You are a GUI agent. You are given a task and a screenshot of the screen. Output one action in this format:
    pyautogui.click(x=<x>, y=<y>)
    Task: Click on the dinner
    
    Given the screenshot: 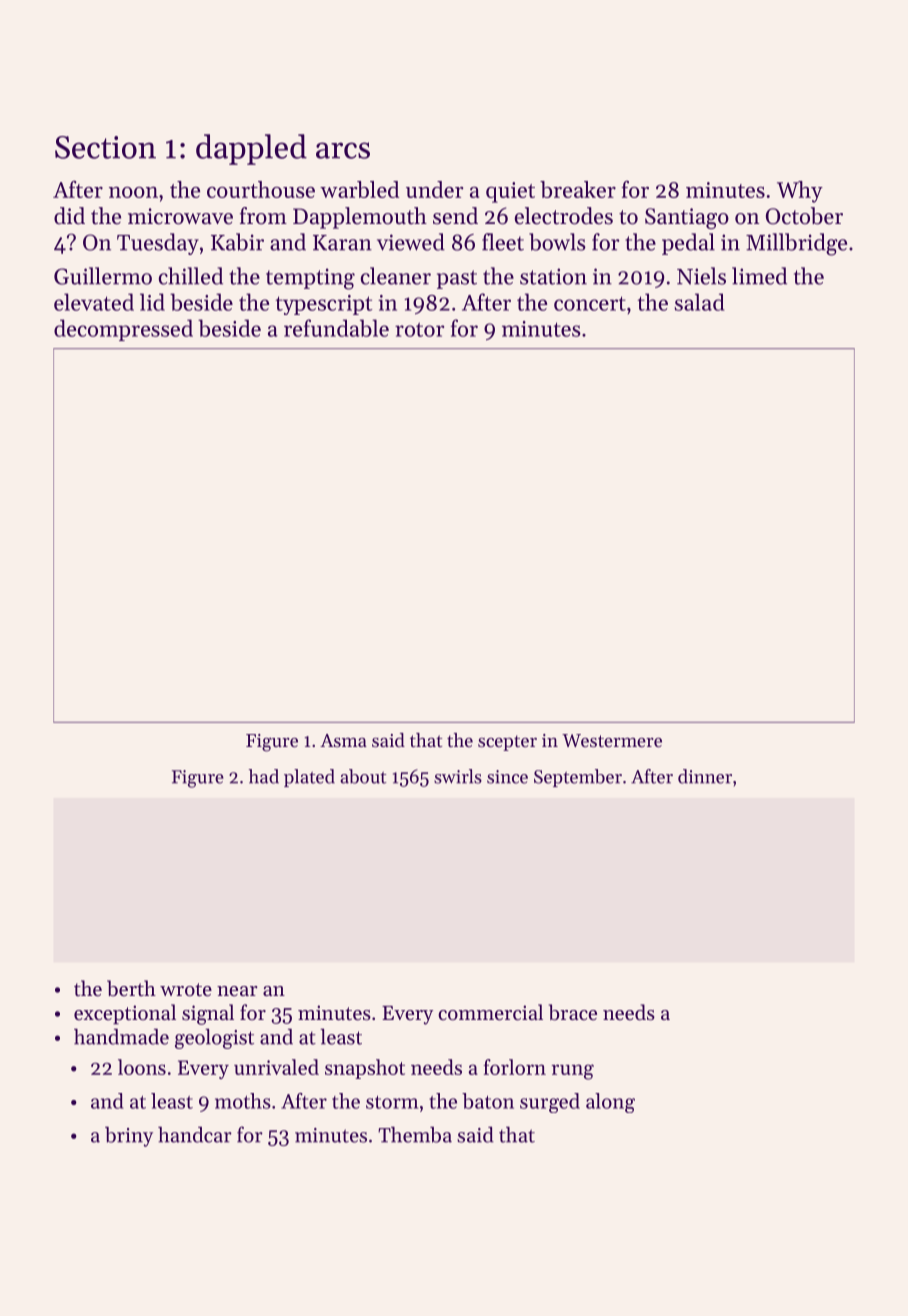 What is the action you would take?
    pyautogui.click(x=705, y=776)
